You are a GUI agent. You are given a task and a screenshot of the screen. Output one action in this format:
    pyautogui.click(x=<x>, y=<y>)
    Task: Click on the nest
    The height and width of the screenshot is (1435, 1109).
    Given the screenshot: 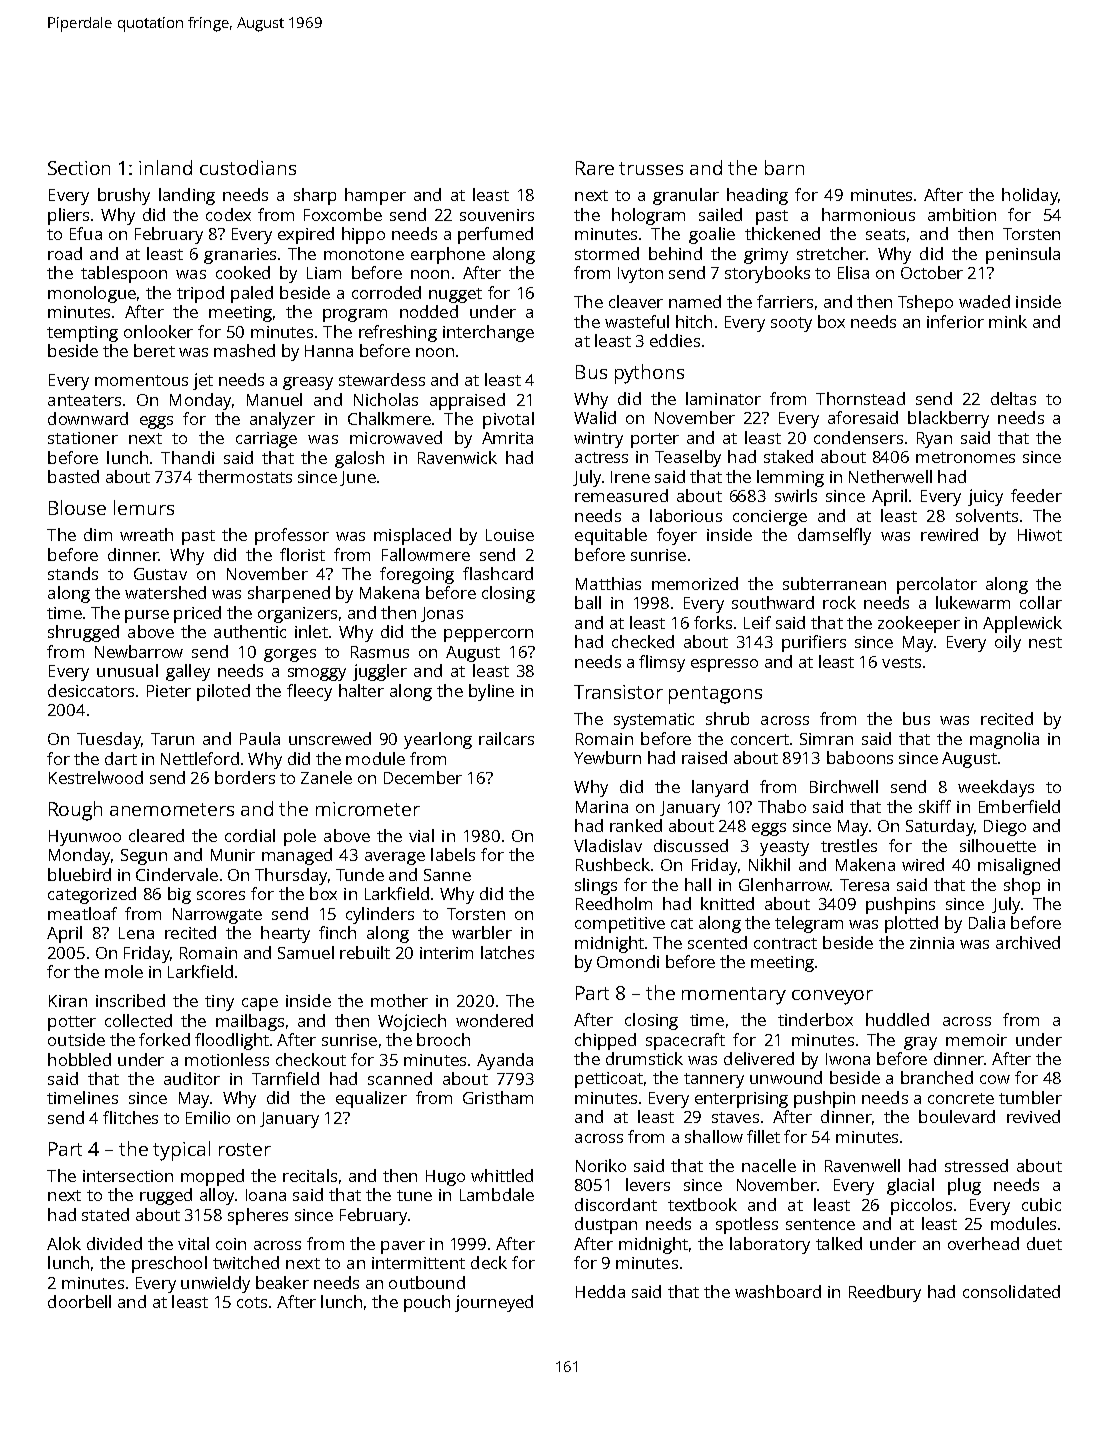 What is the action you would take?
    pyautogui.click(x=1045, y=642)
